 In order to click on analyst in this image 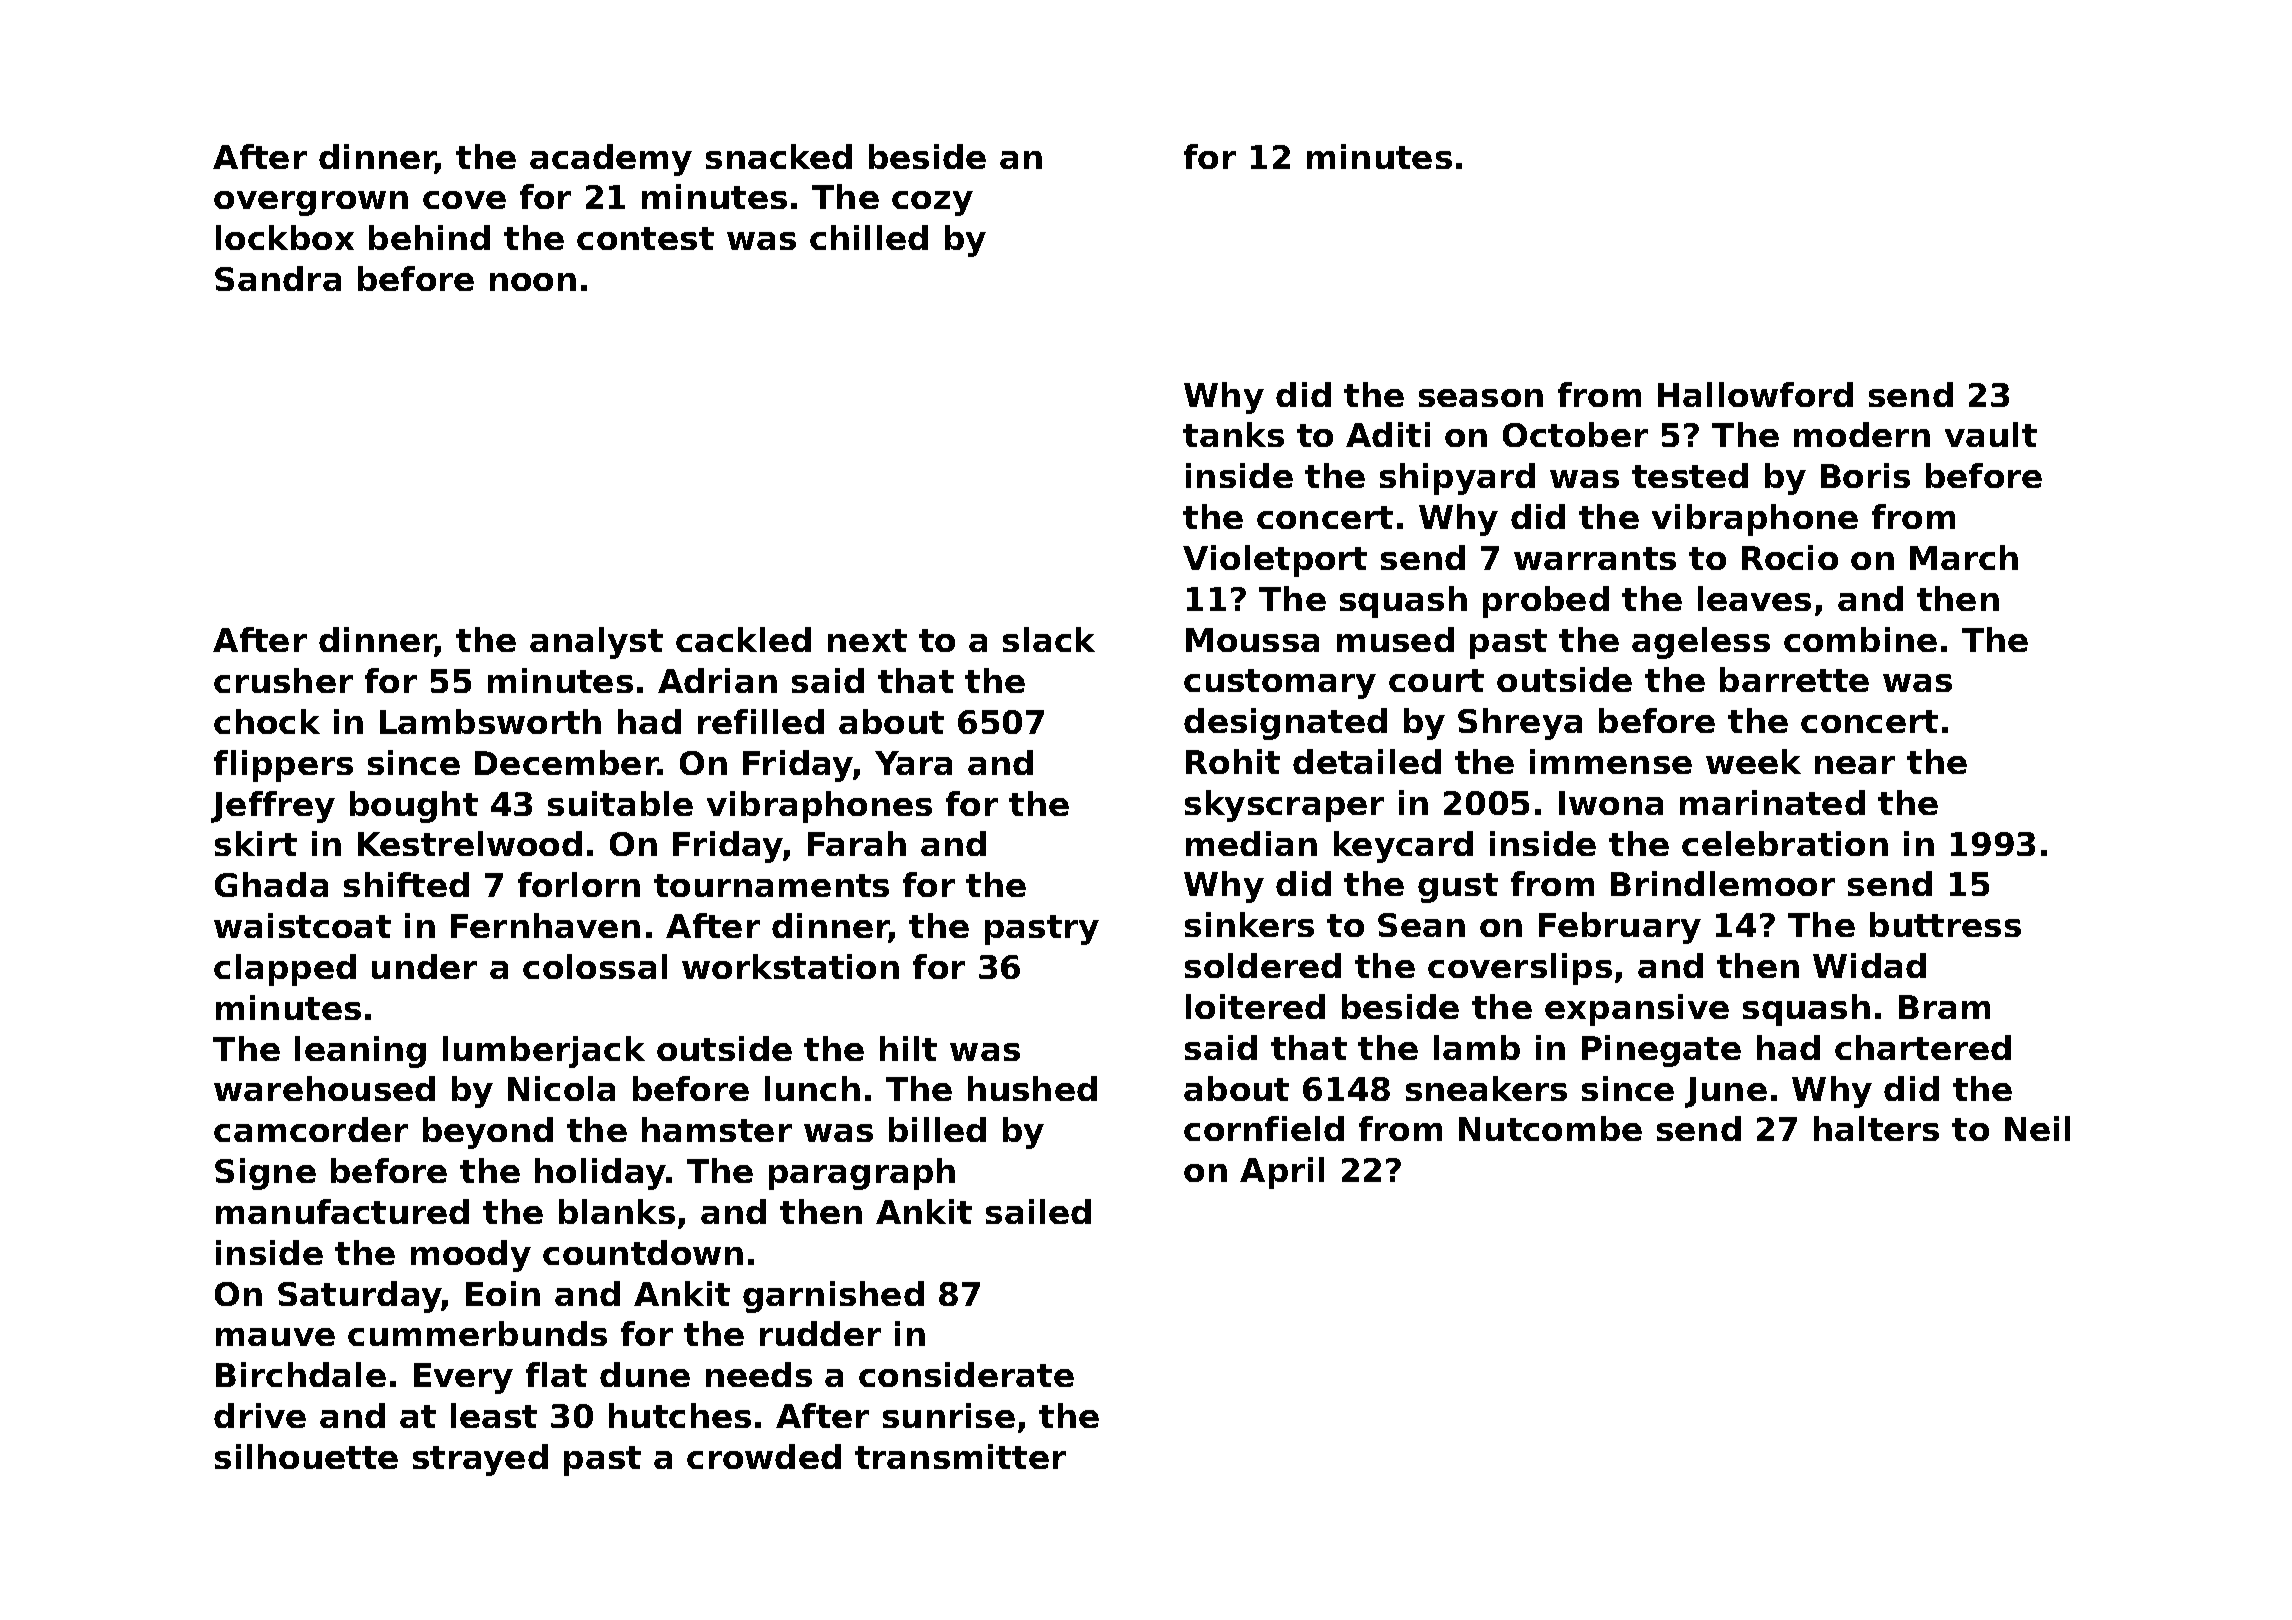, I will do `click(596, 643)`.
